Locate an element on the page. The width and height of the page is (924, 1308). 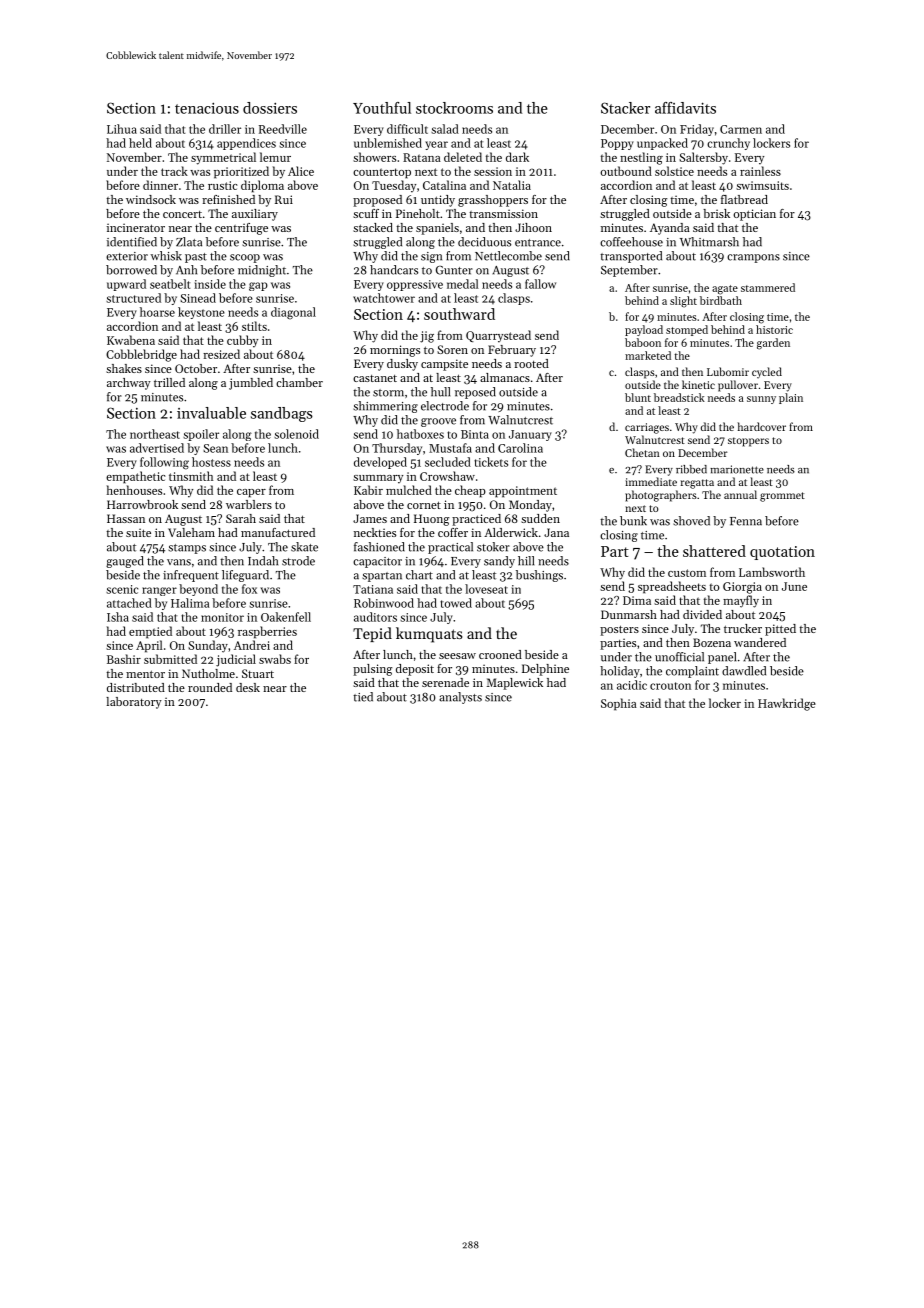
outbound is located at coordinates (626, 171).
